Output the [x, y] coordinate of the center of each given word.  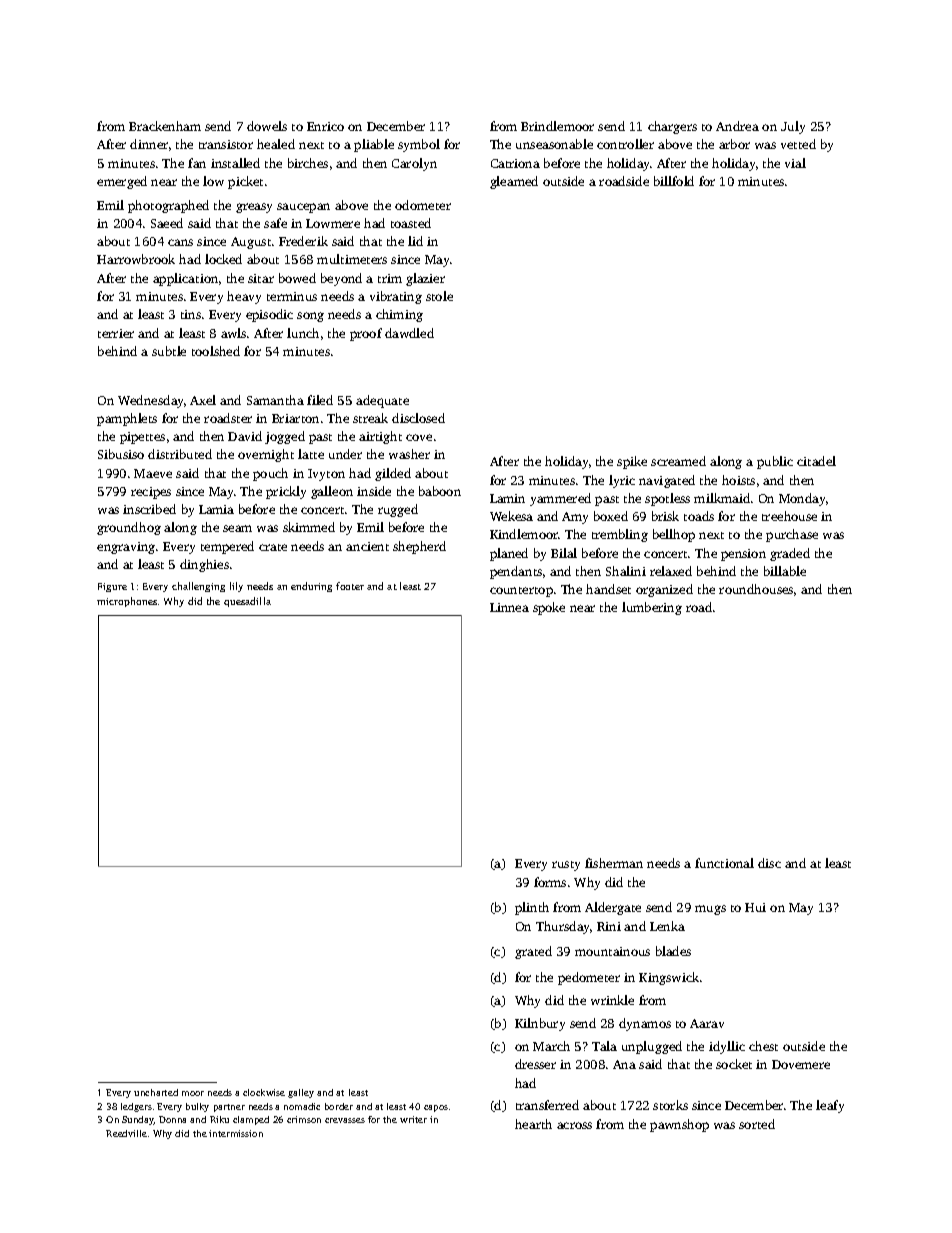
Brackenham [165, 126]
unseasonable [554, 144]
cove [419, 437]
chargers [672, 127]
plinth [532, 908]
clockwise [264, 1092]
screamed [678, 461]
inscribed [149, 509]
